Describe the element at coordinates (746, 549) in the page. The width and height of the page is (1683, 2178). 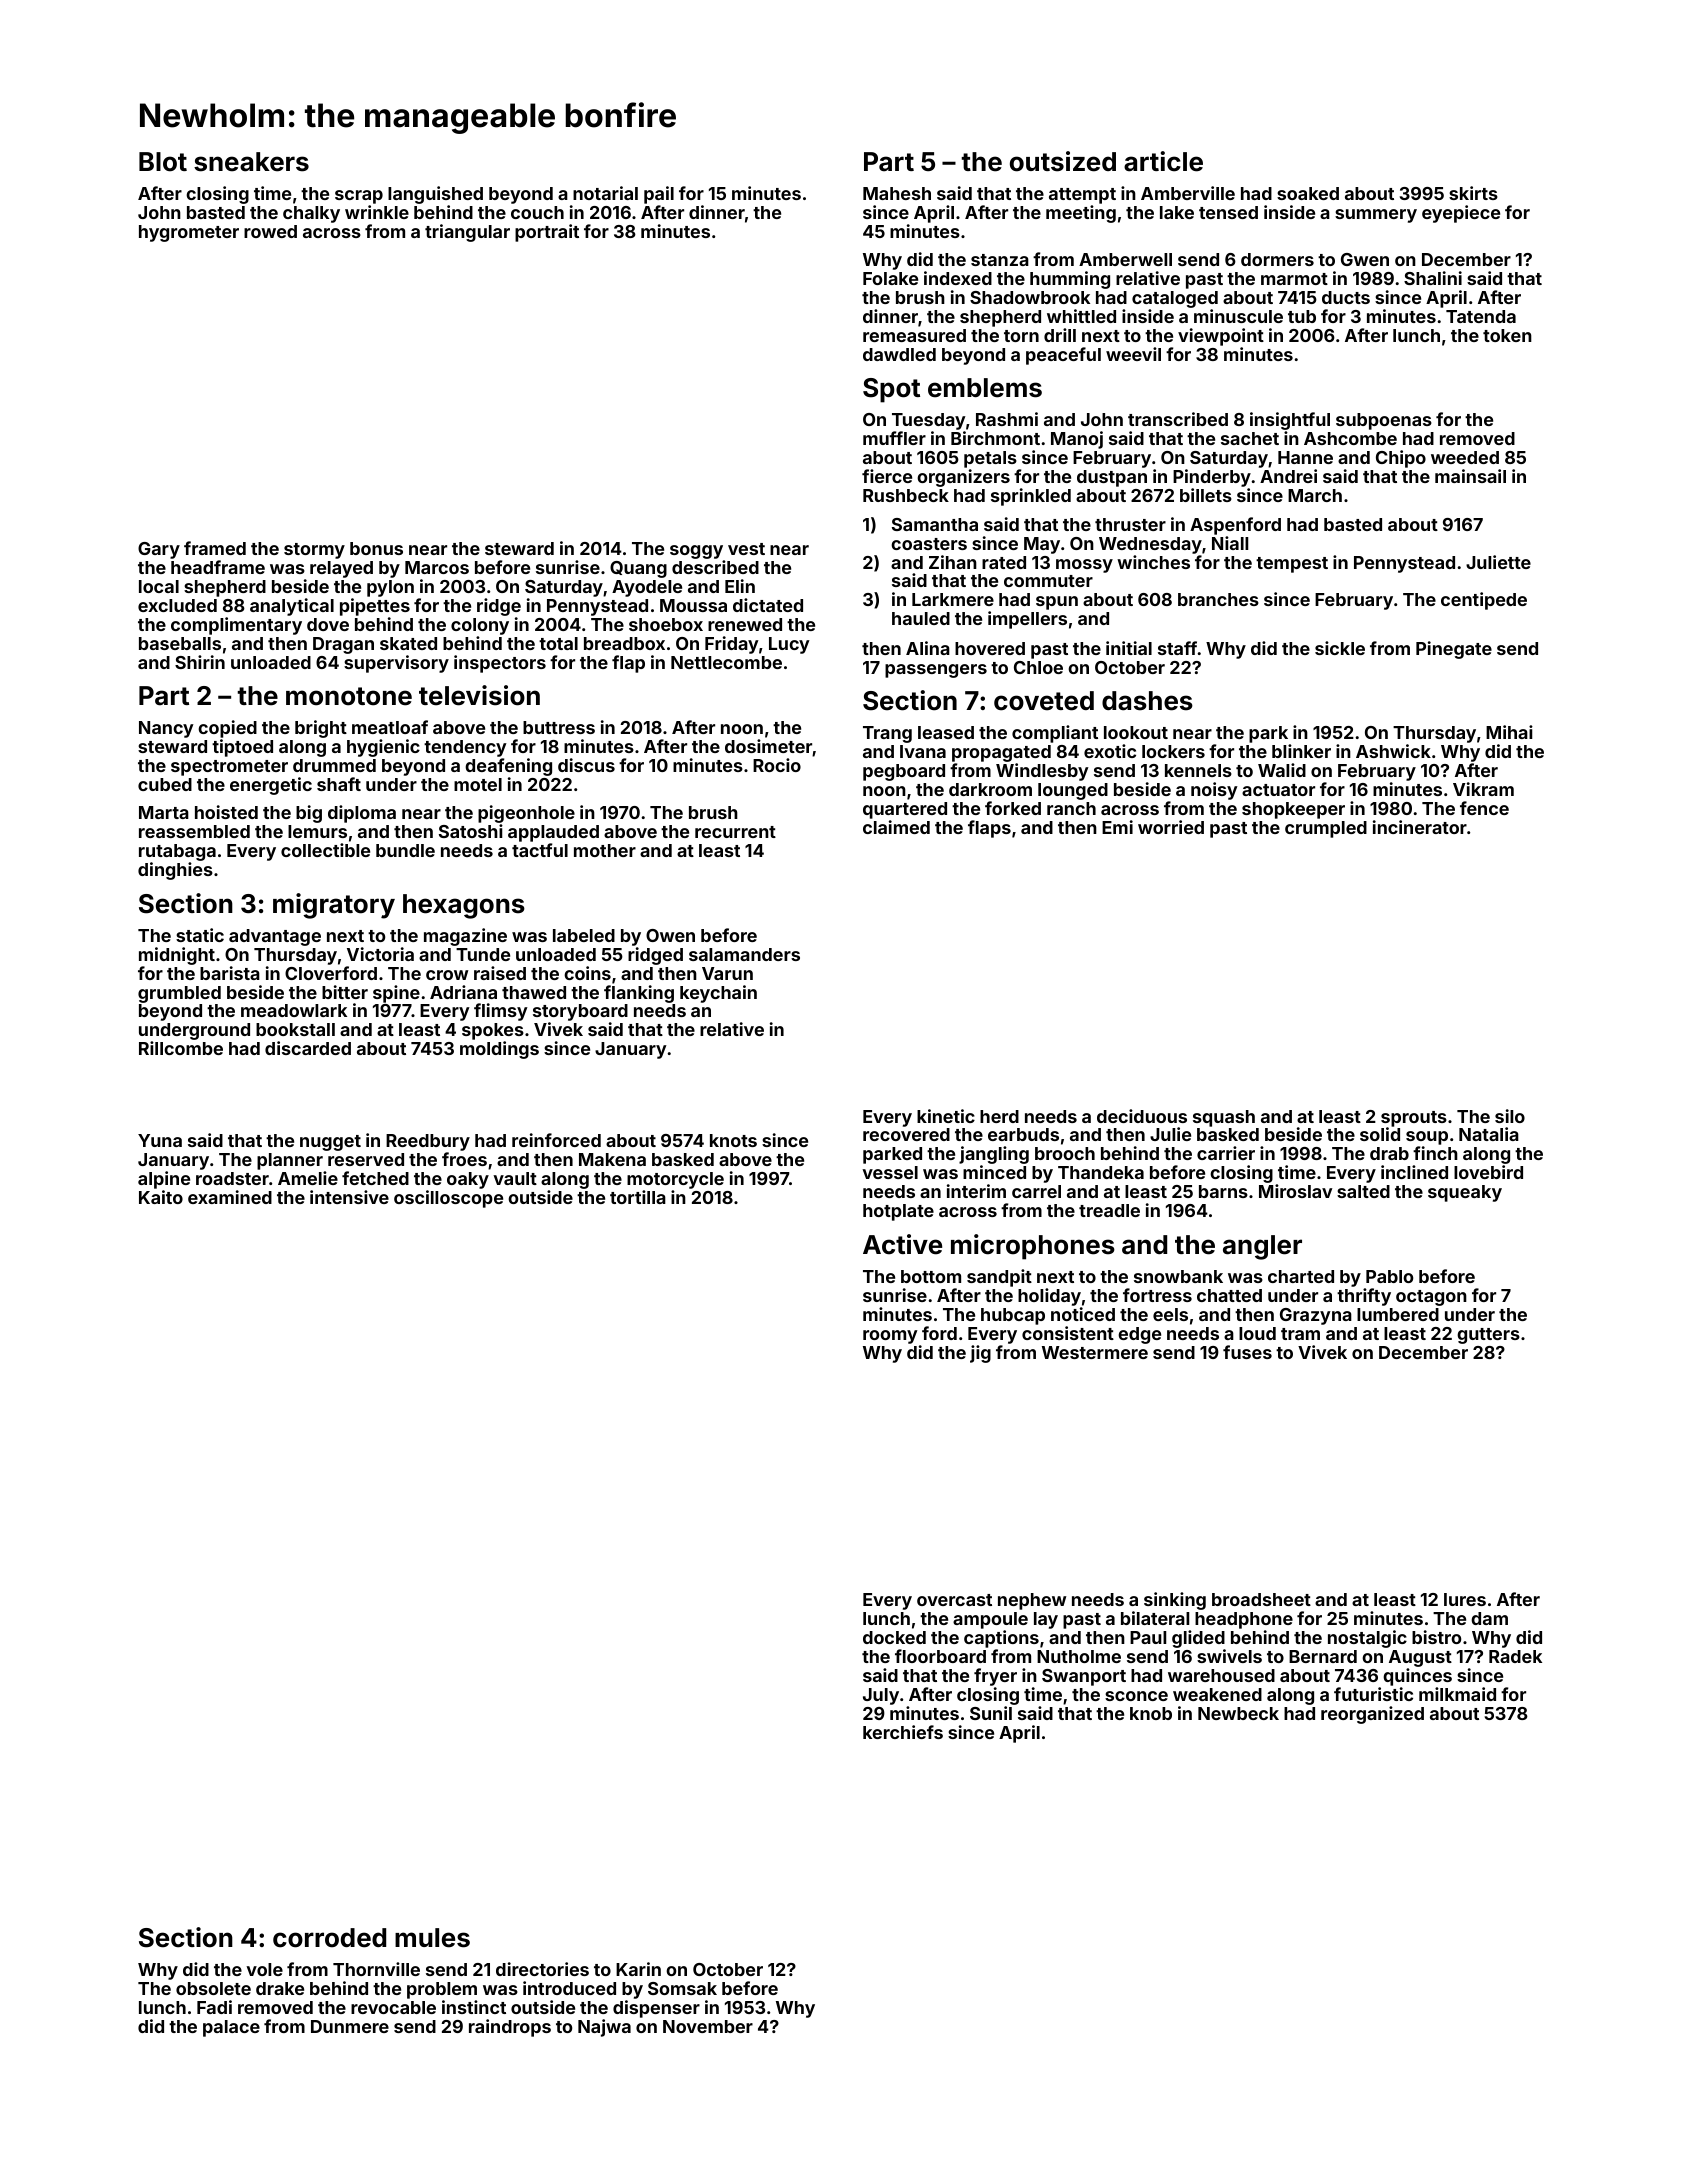
I see `vest` at that location.
